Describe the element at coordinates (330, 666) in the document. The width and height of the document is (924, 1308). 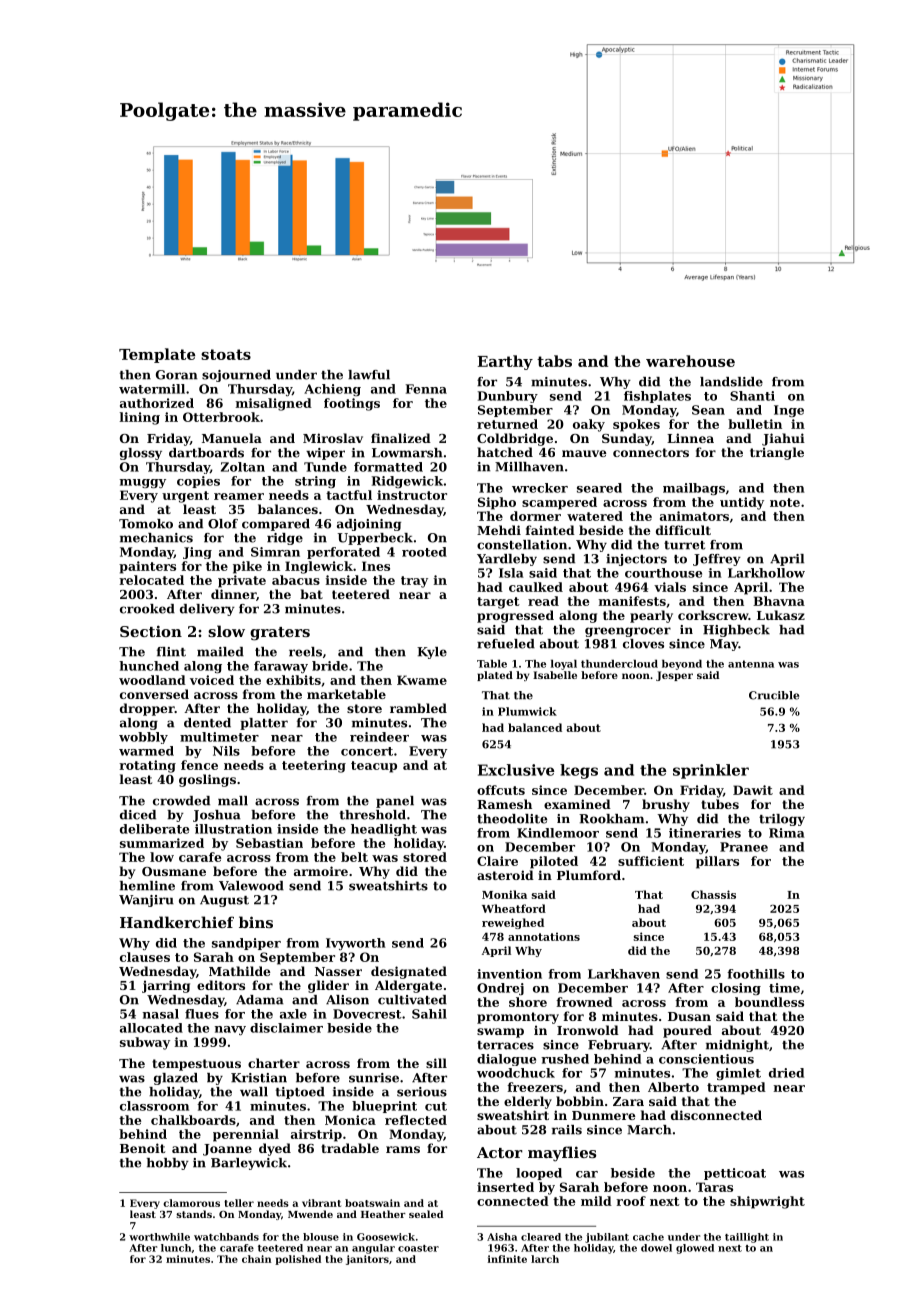
I see `bride` at that location.
